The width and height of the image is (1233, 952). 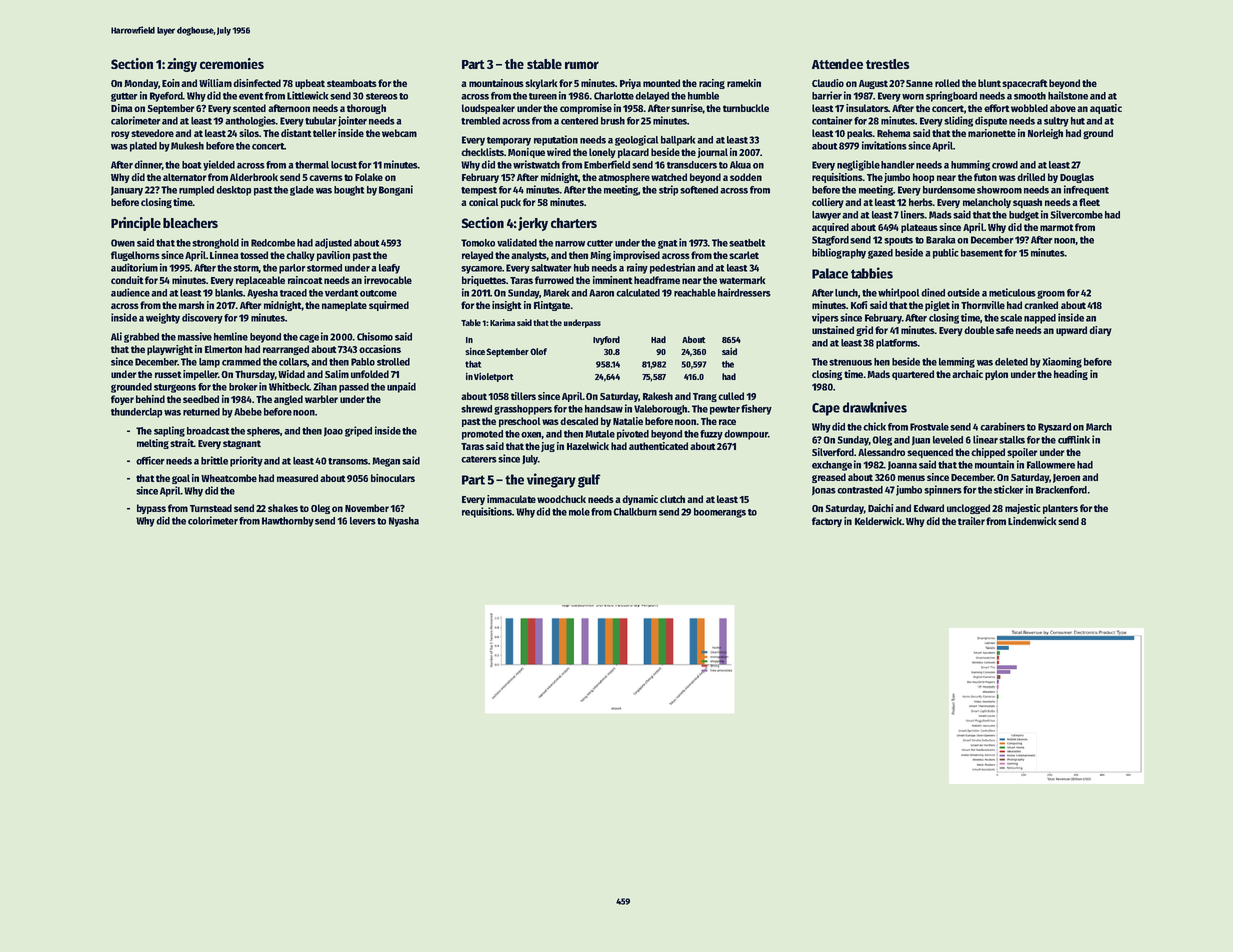 I want to click on locust, so click(x=344, y=165).
